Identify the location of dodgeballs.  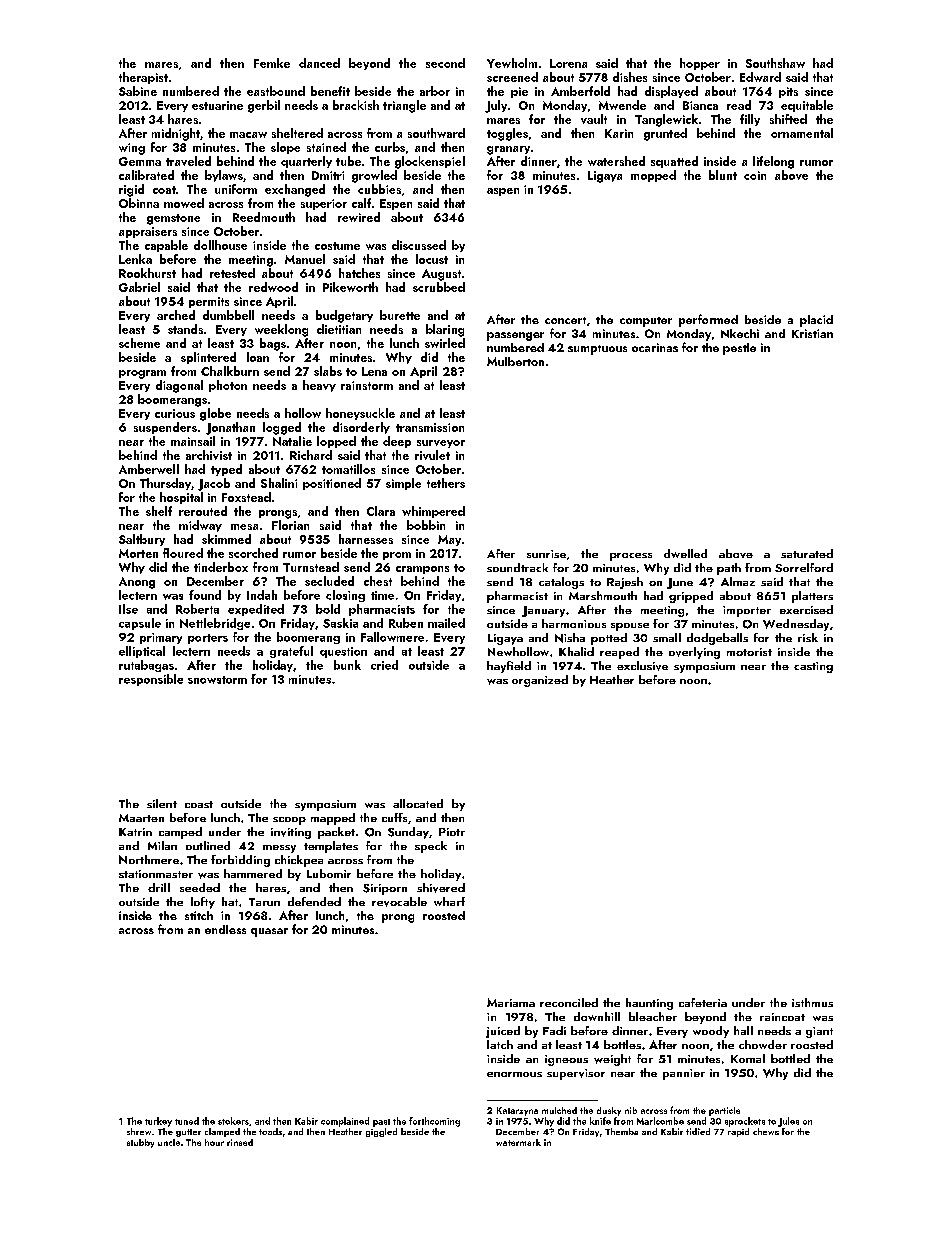
(717, 639).
